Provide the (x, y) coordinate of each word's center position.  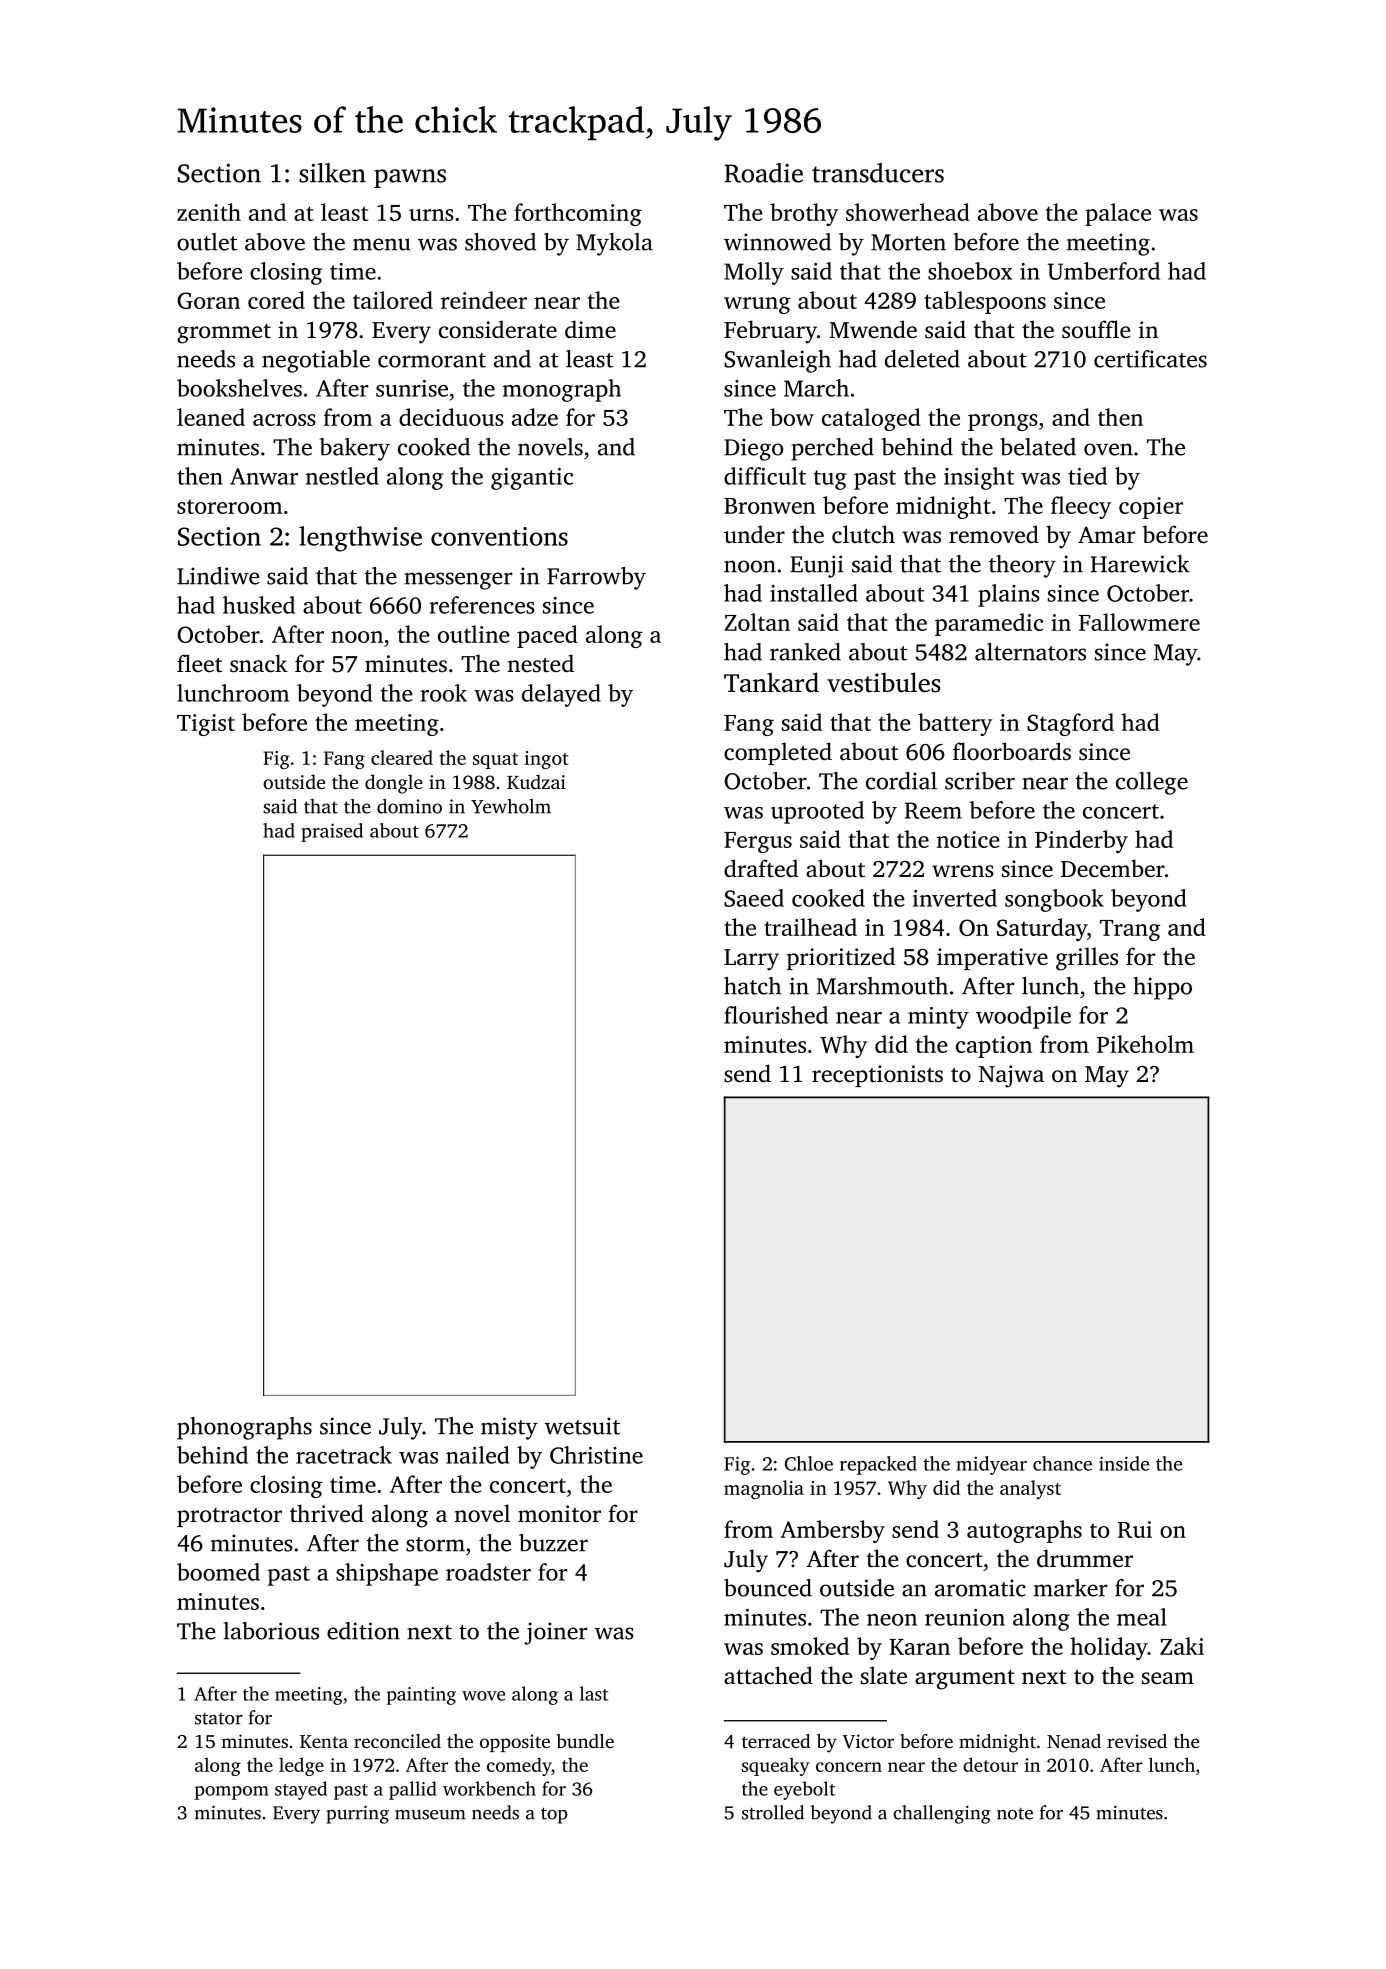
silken (332, 173)
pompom (232, 1793)
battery (955, 724)
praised (332, 832)
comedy (519, 1766)
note (1015, 1814)
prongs (1003, 422)
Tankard (771, 682)
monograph (562, 390)
